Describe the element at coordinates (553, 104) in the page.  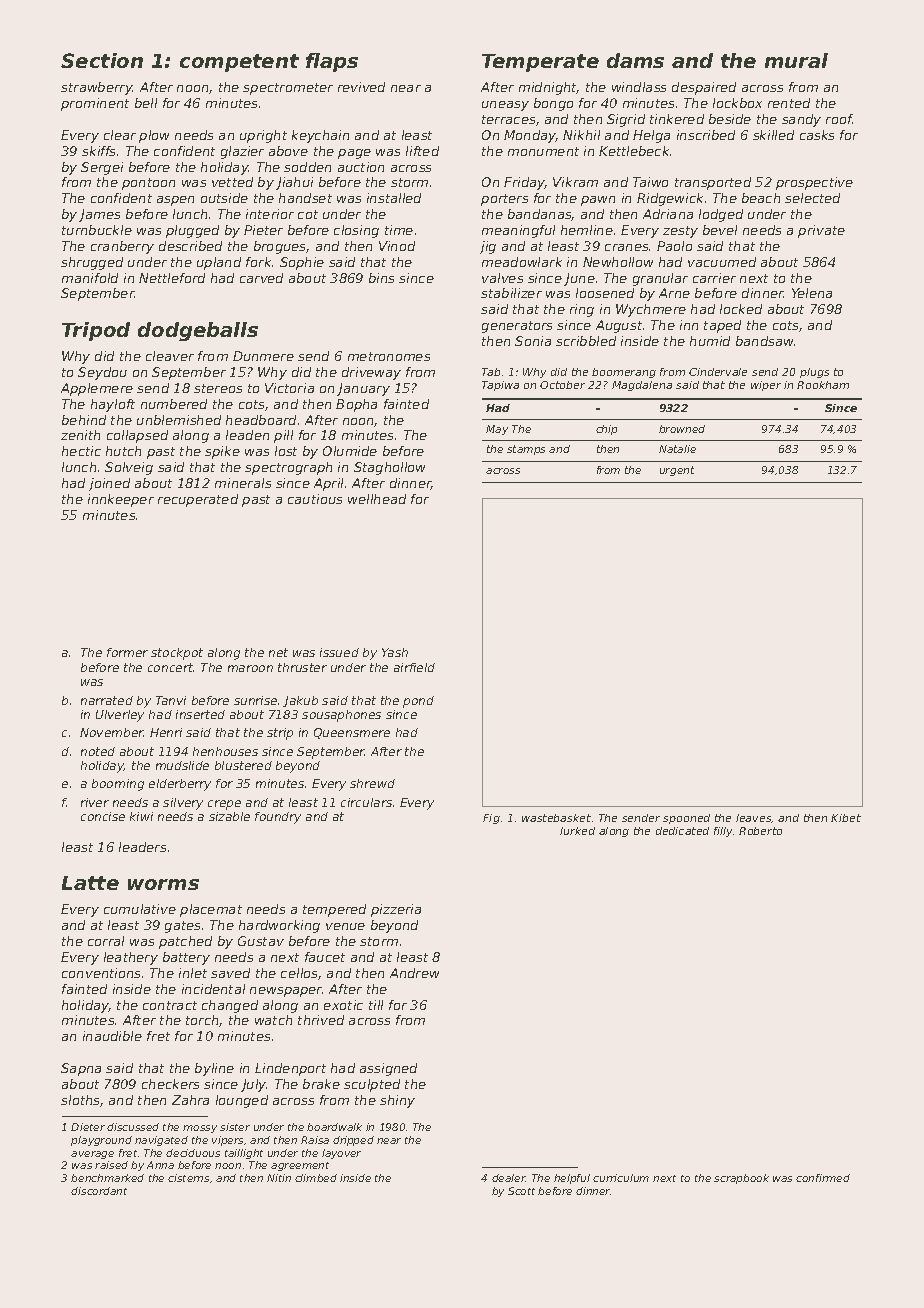
I see `bongo` at that location.
